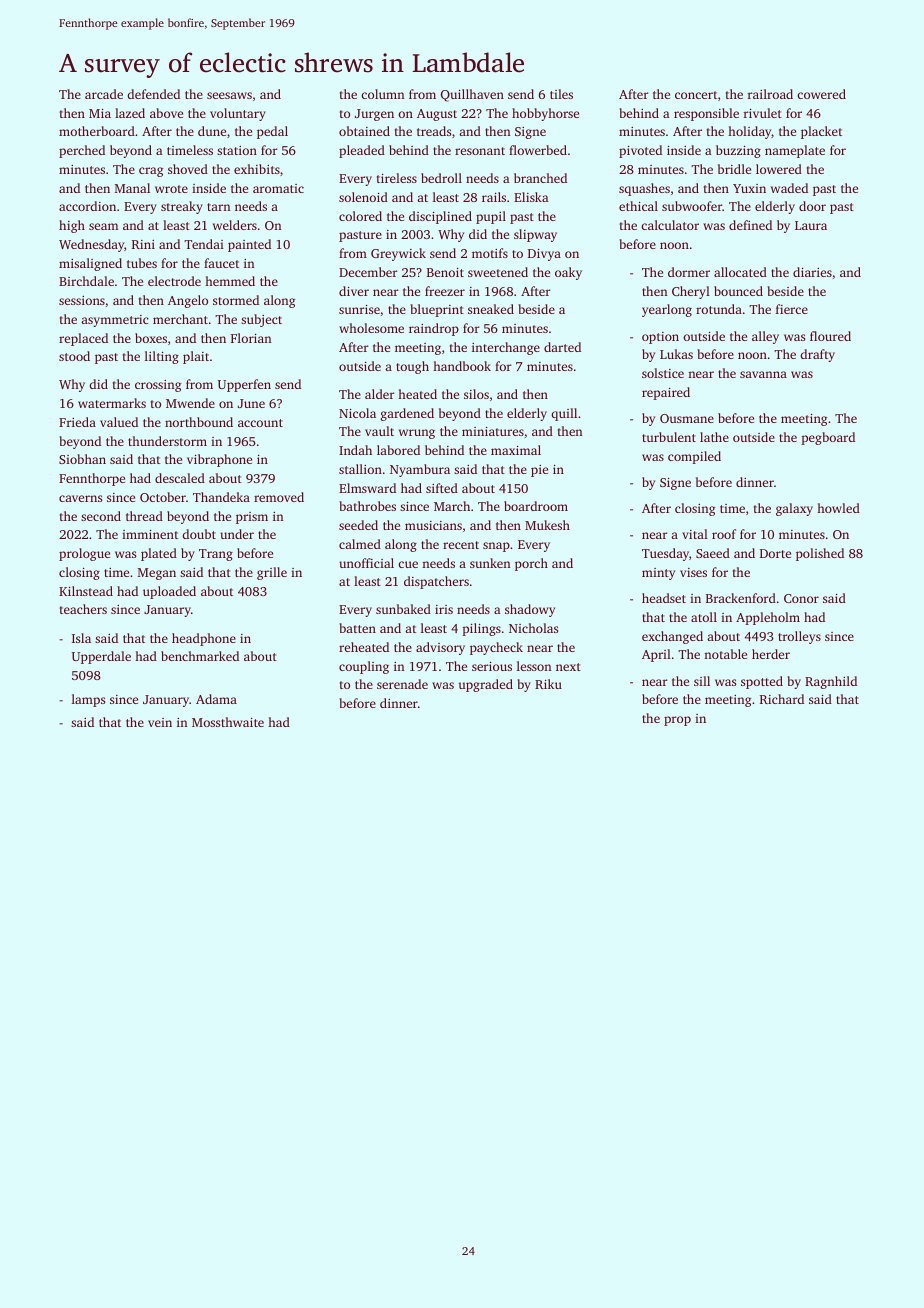 The height and width of the image is (1308, 924). What do you see at coordinates (216, 699) in the image?
I see `Adama` at bounding box center [216, 699].
